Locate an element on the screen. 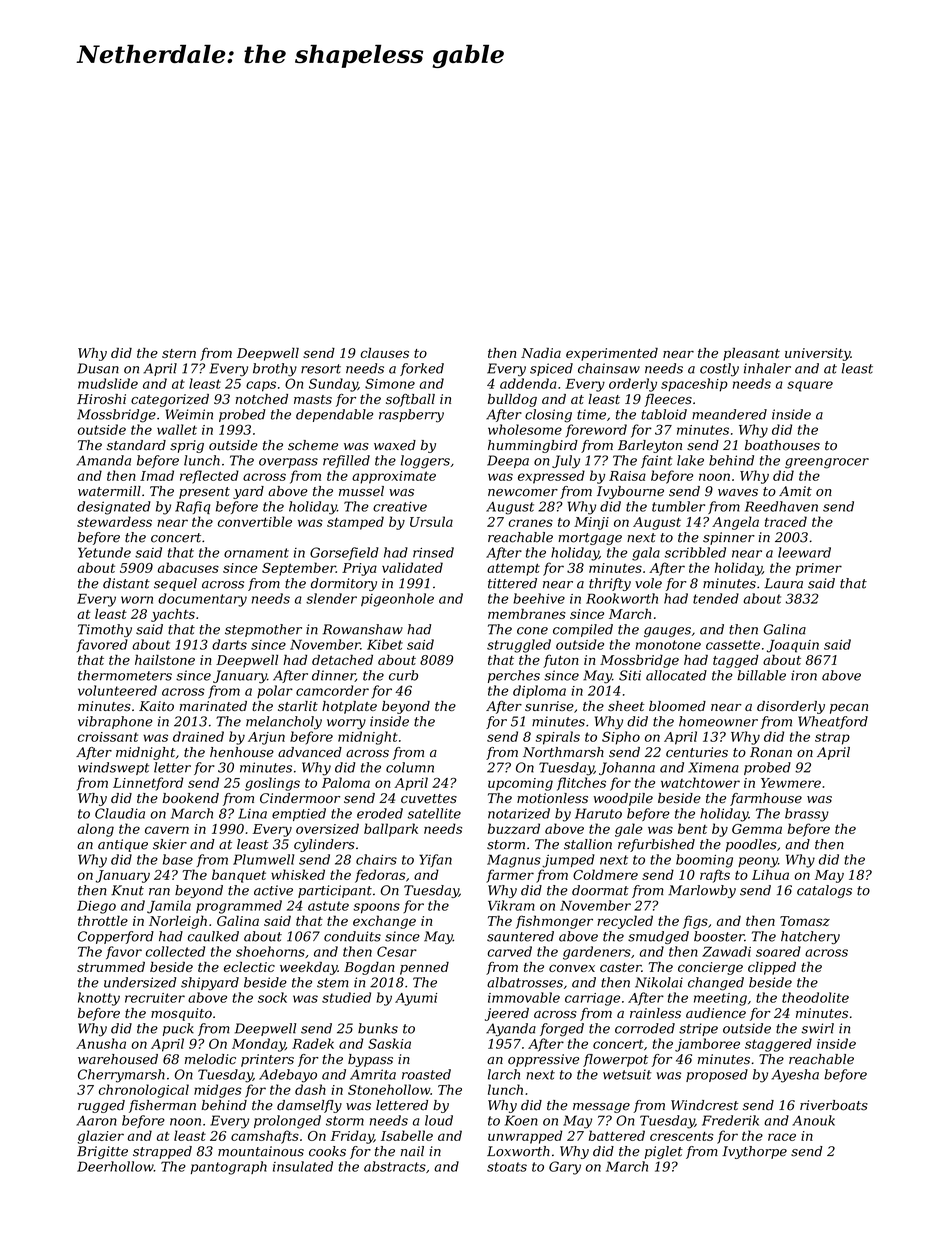 This screenshot has width=952, height=1233. croissant is located at coordinates (108, 737).
